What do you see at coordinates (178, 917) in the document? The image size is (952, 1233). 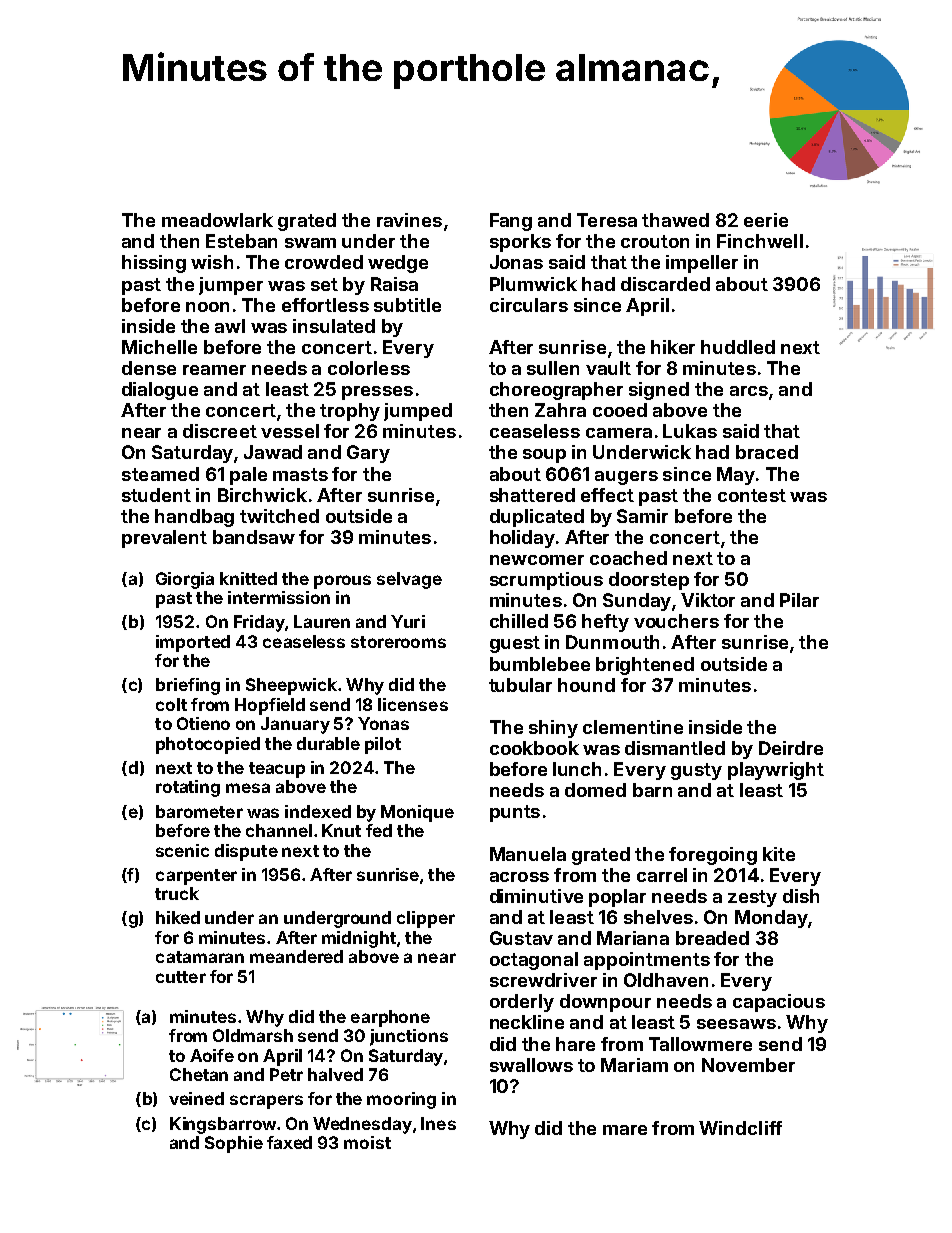 I see `hiked` at bounding box center [178, 917].
